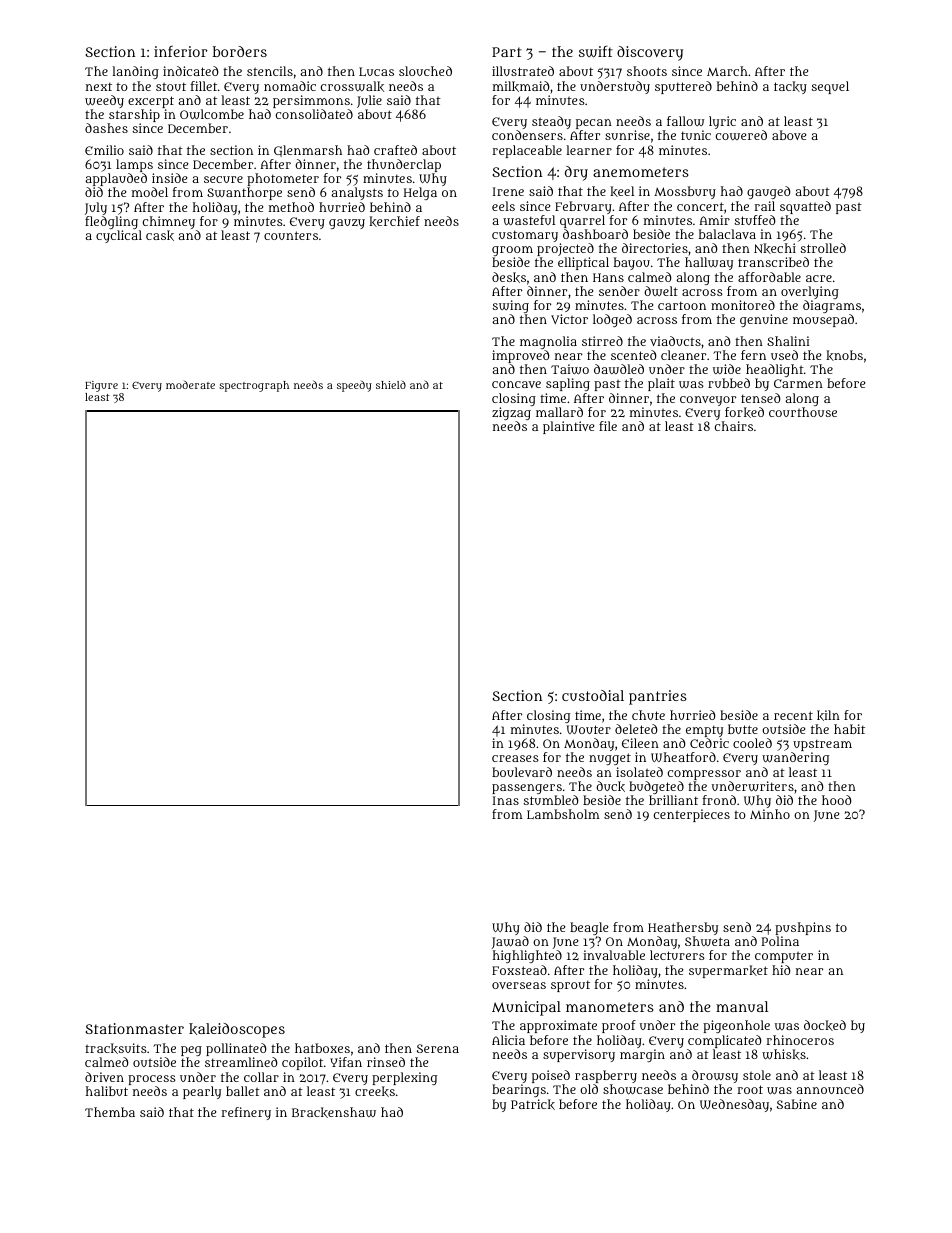 This screenshot has height=1233, width=952. What do you see at coordinates (780, 941) in the screenshot?
I see `Polina` at bounding box center [780, 941].
